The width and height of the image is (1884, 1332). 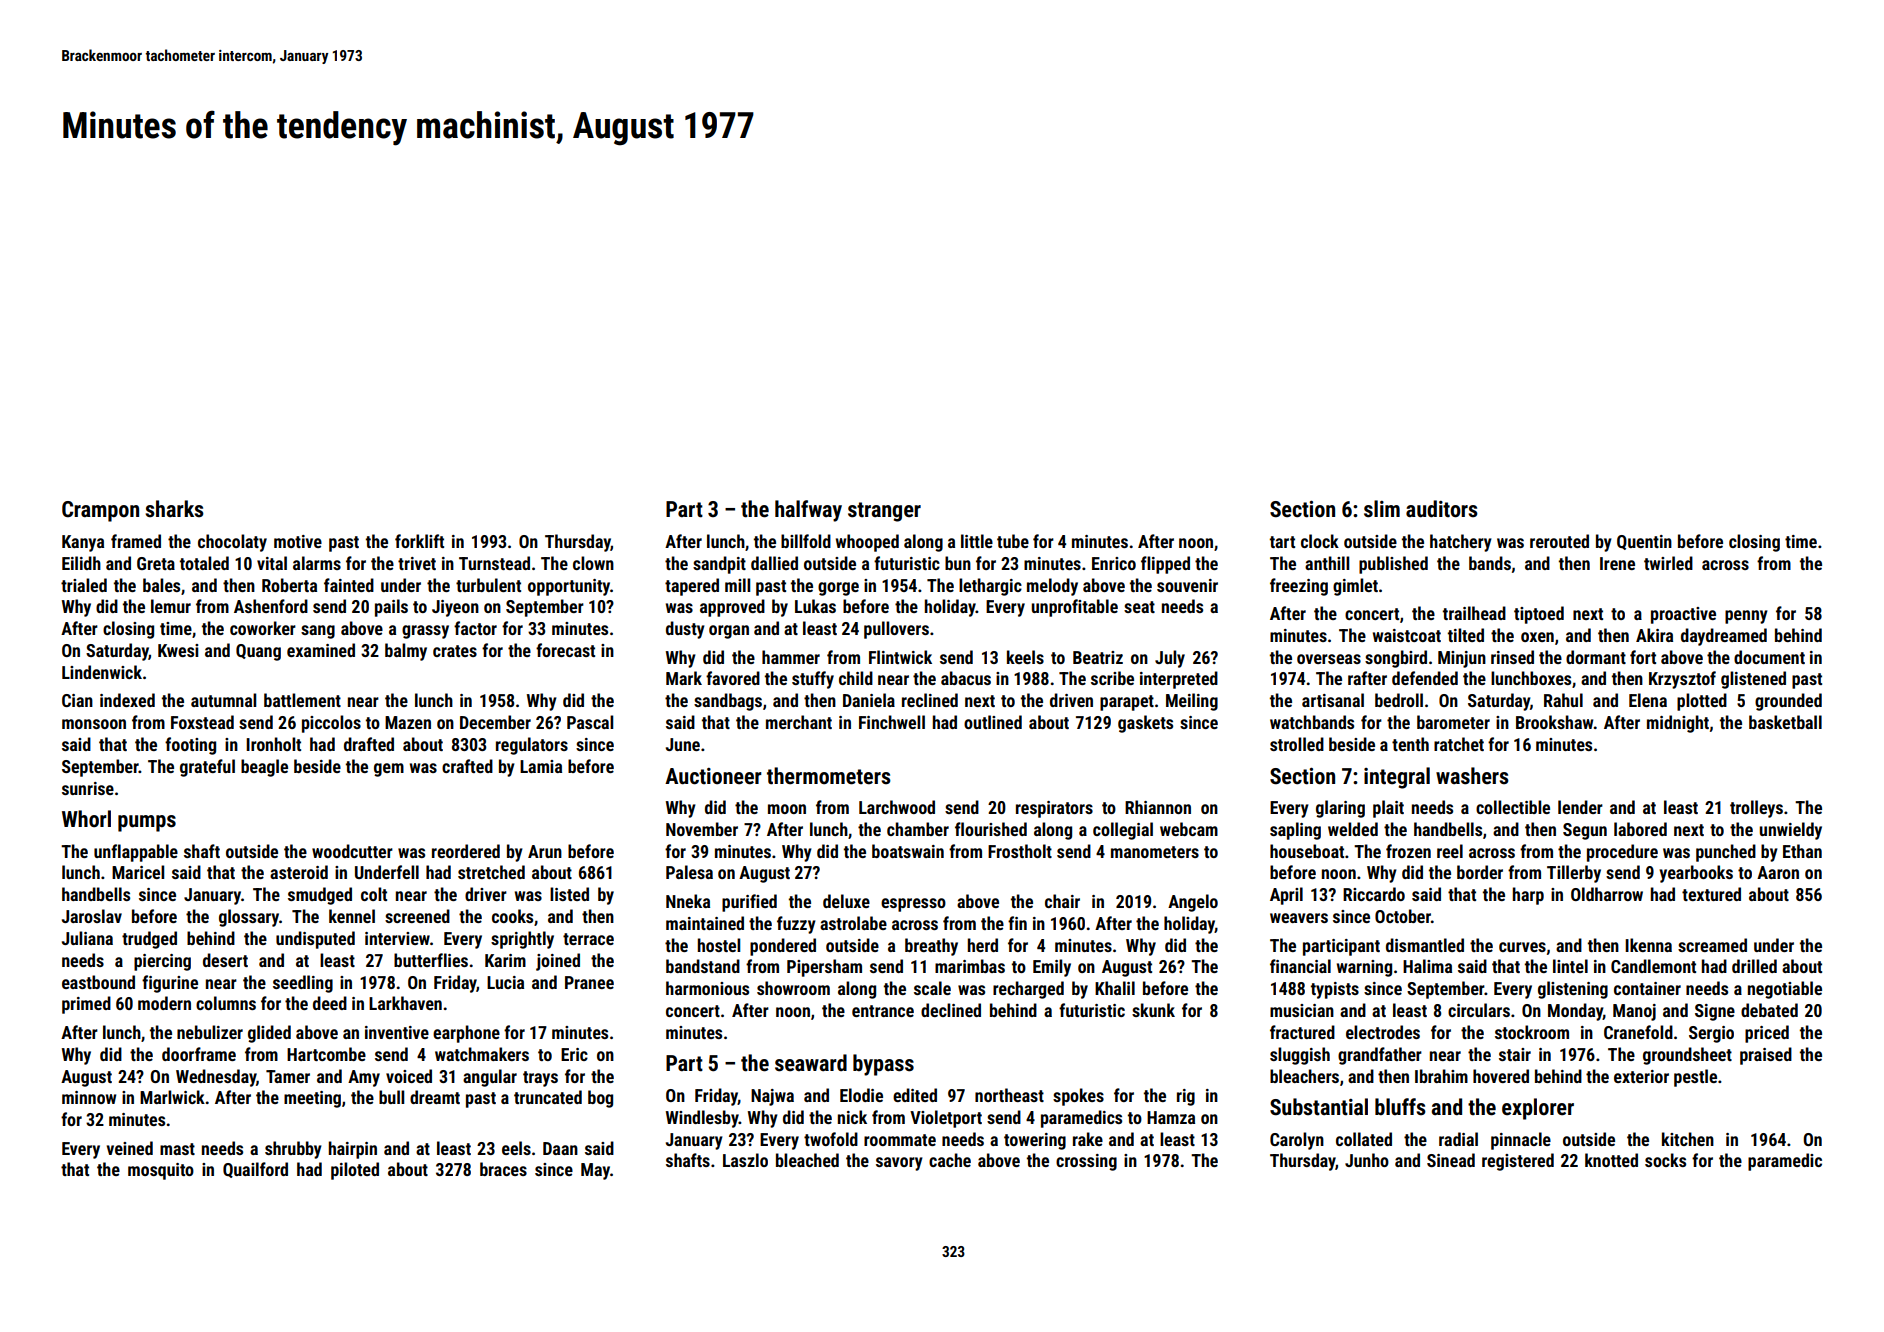 What do you see at coordinates (1754, 966) in the image?
I see `drilled` at bounding box center [1754, 966].
